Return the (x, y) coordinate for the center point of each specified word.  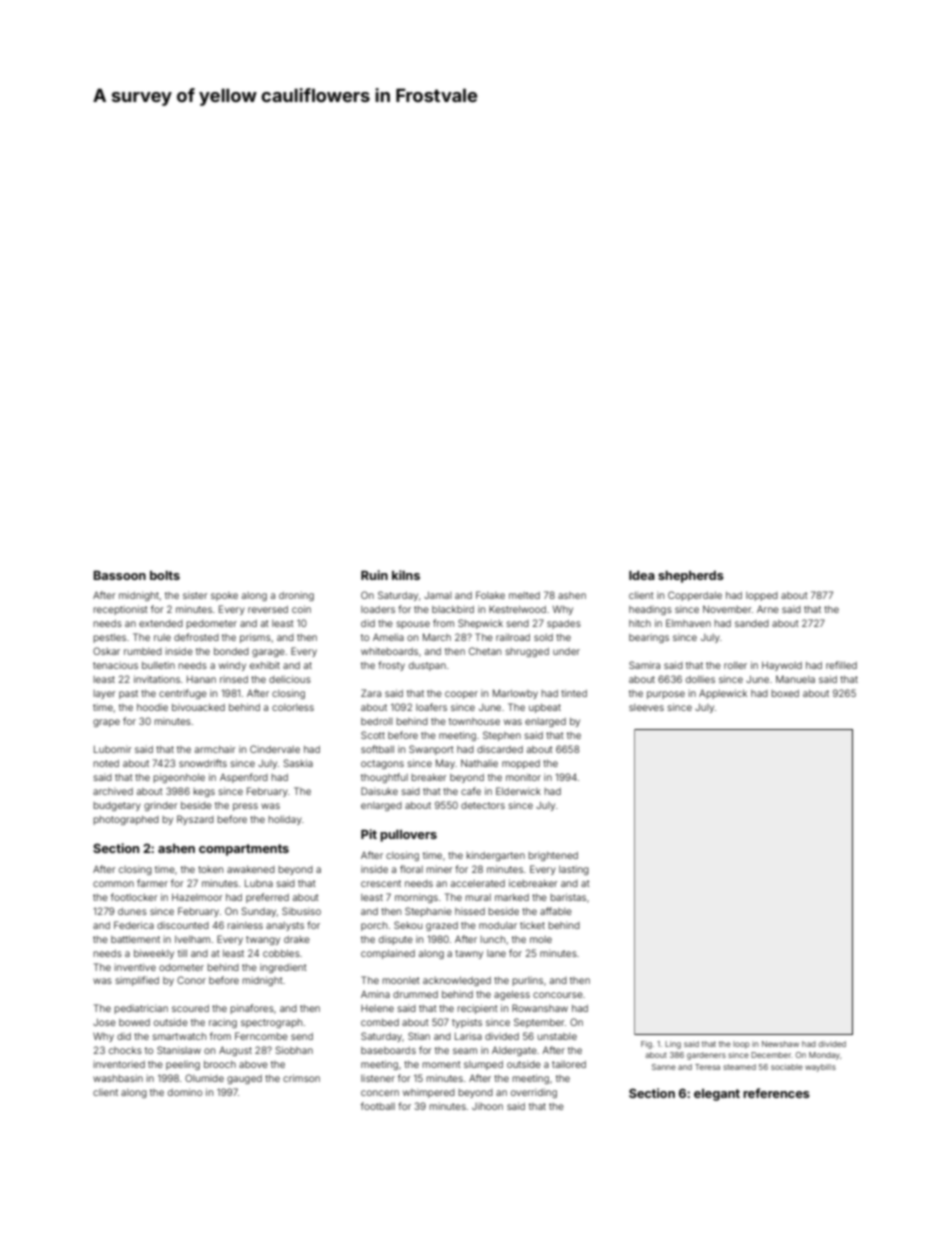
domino (185, 1092)
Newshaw (780, 1044)
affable (556, 911)
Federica (134, 925)
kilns (406, 575)
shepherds (691, 577)
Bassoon (119, 575)
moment (441, 1064)
